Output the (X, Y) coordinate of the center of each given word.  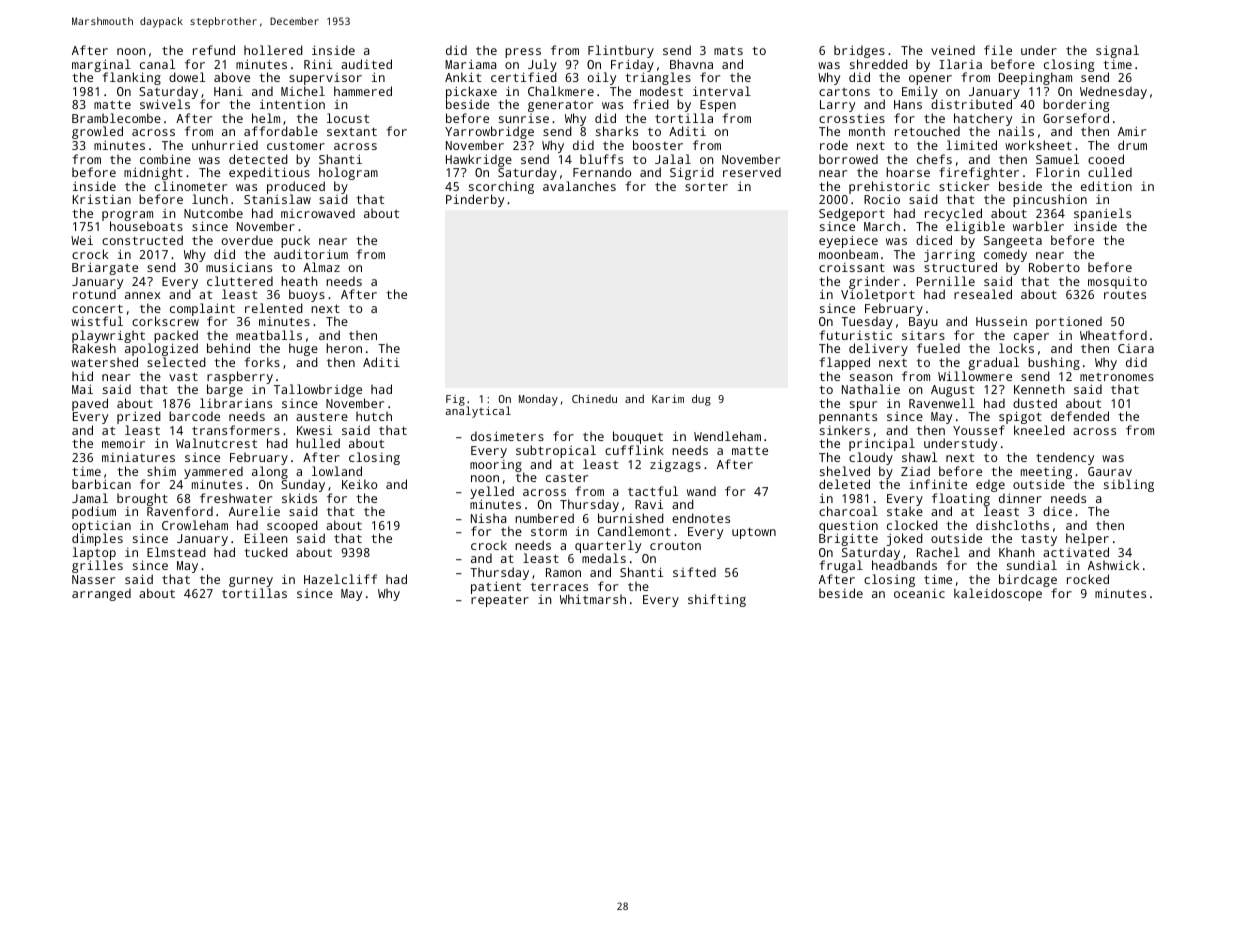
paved (90, 404)
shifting (717, 600)
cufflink (634, 450)
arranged (101, 594)
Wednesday (1113, 93)
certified (524, 77)
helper (1087, 539)
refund (214, 50)
